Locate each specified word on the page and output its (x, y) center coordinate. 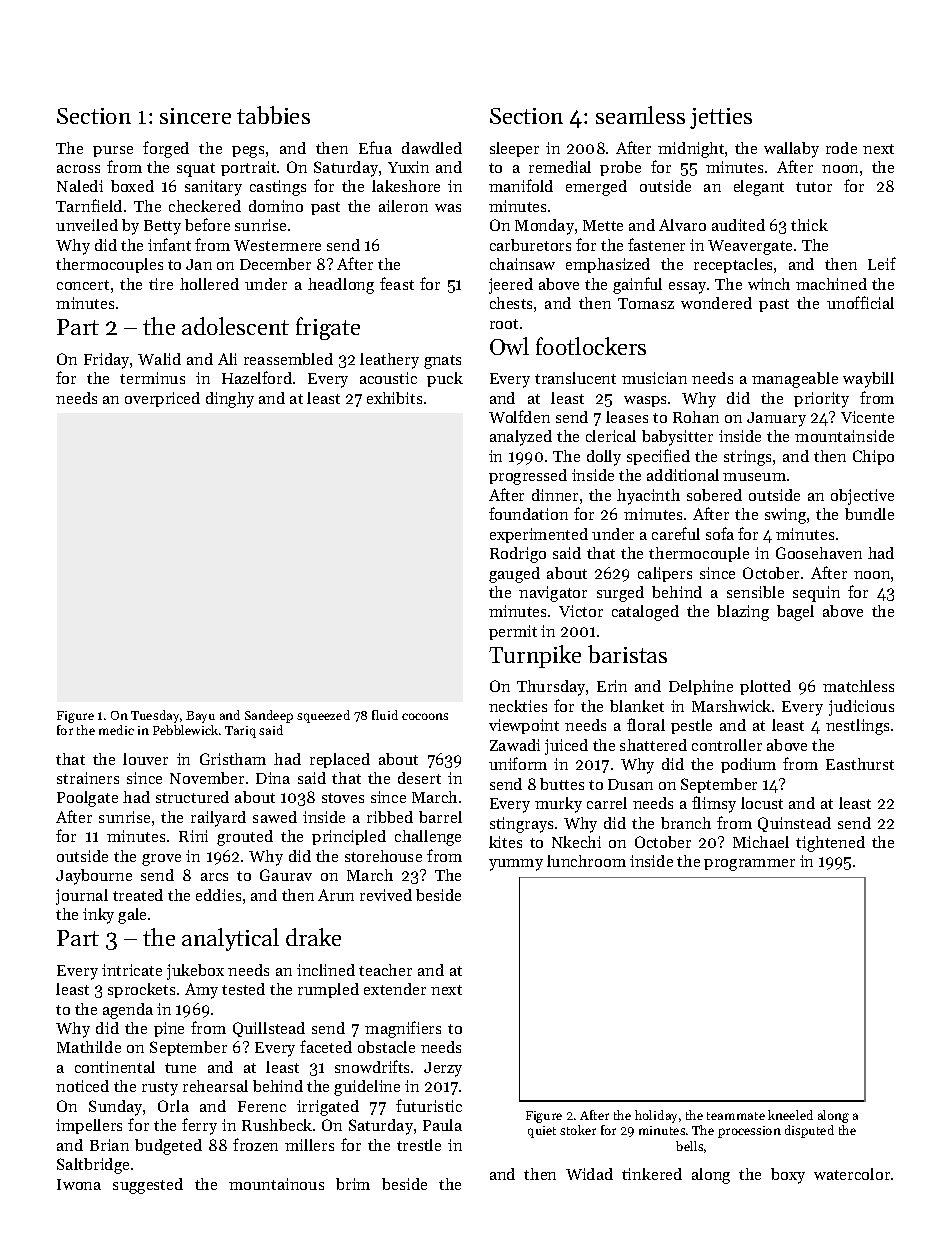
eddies (218, 895)
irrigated (328, 1108)
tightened (830, 844)
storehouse (383, 856)
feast (397, 283)
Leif (882, 263)
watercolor (852, 1174)
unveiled (87, 225)
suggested (148, 1186)
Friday (107, 361)
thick (809, 225)
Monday (544, 227)
